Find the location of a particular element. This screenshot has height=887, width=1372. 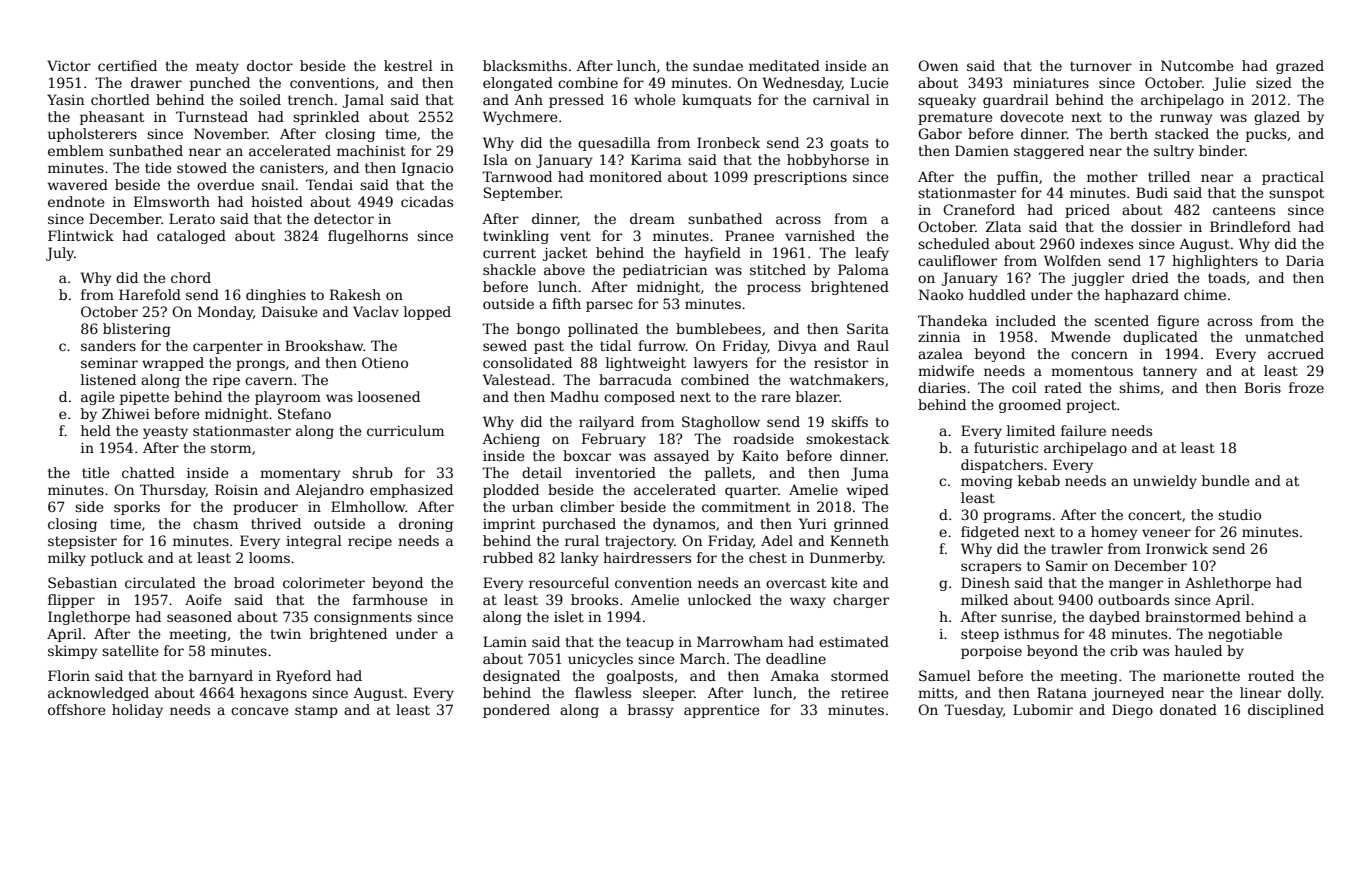

meditated is located at coordinates (784, 65).
